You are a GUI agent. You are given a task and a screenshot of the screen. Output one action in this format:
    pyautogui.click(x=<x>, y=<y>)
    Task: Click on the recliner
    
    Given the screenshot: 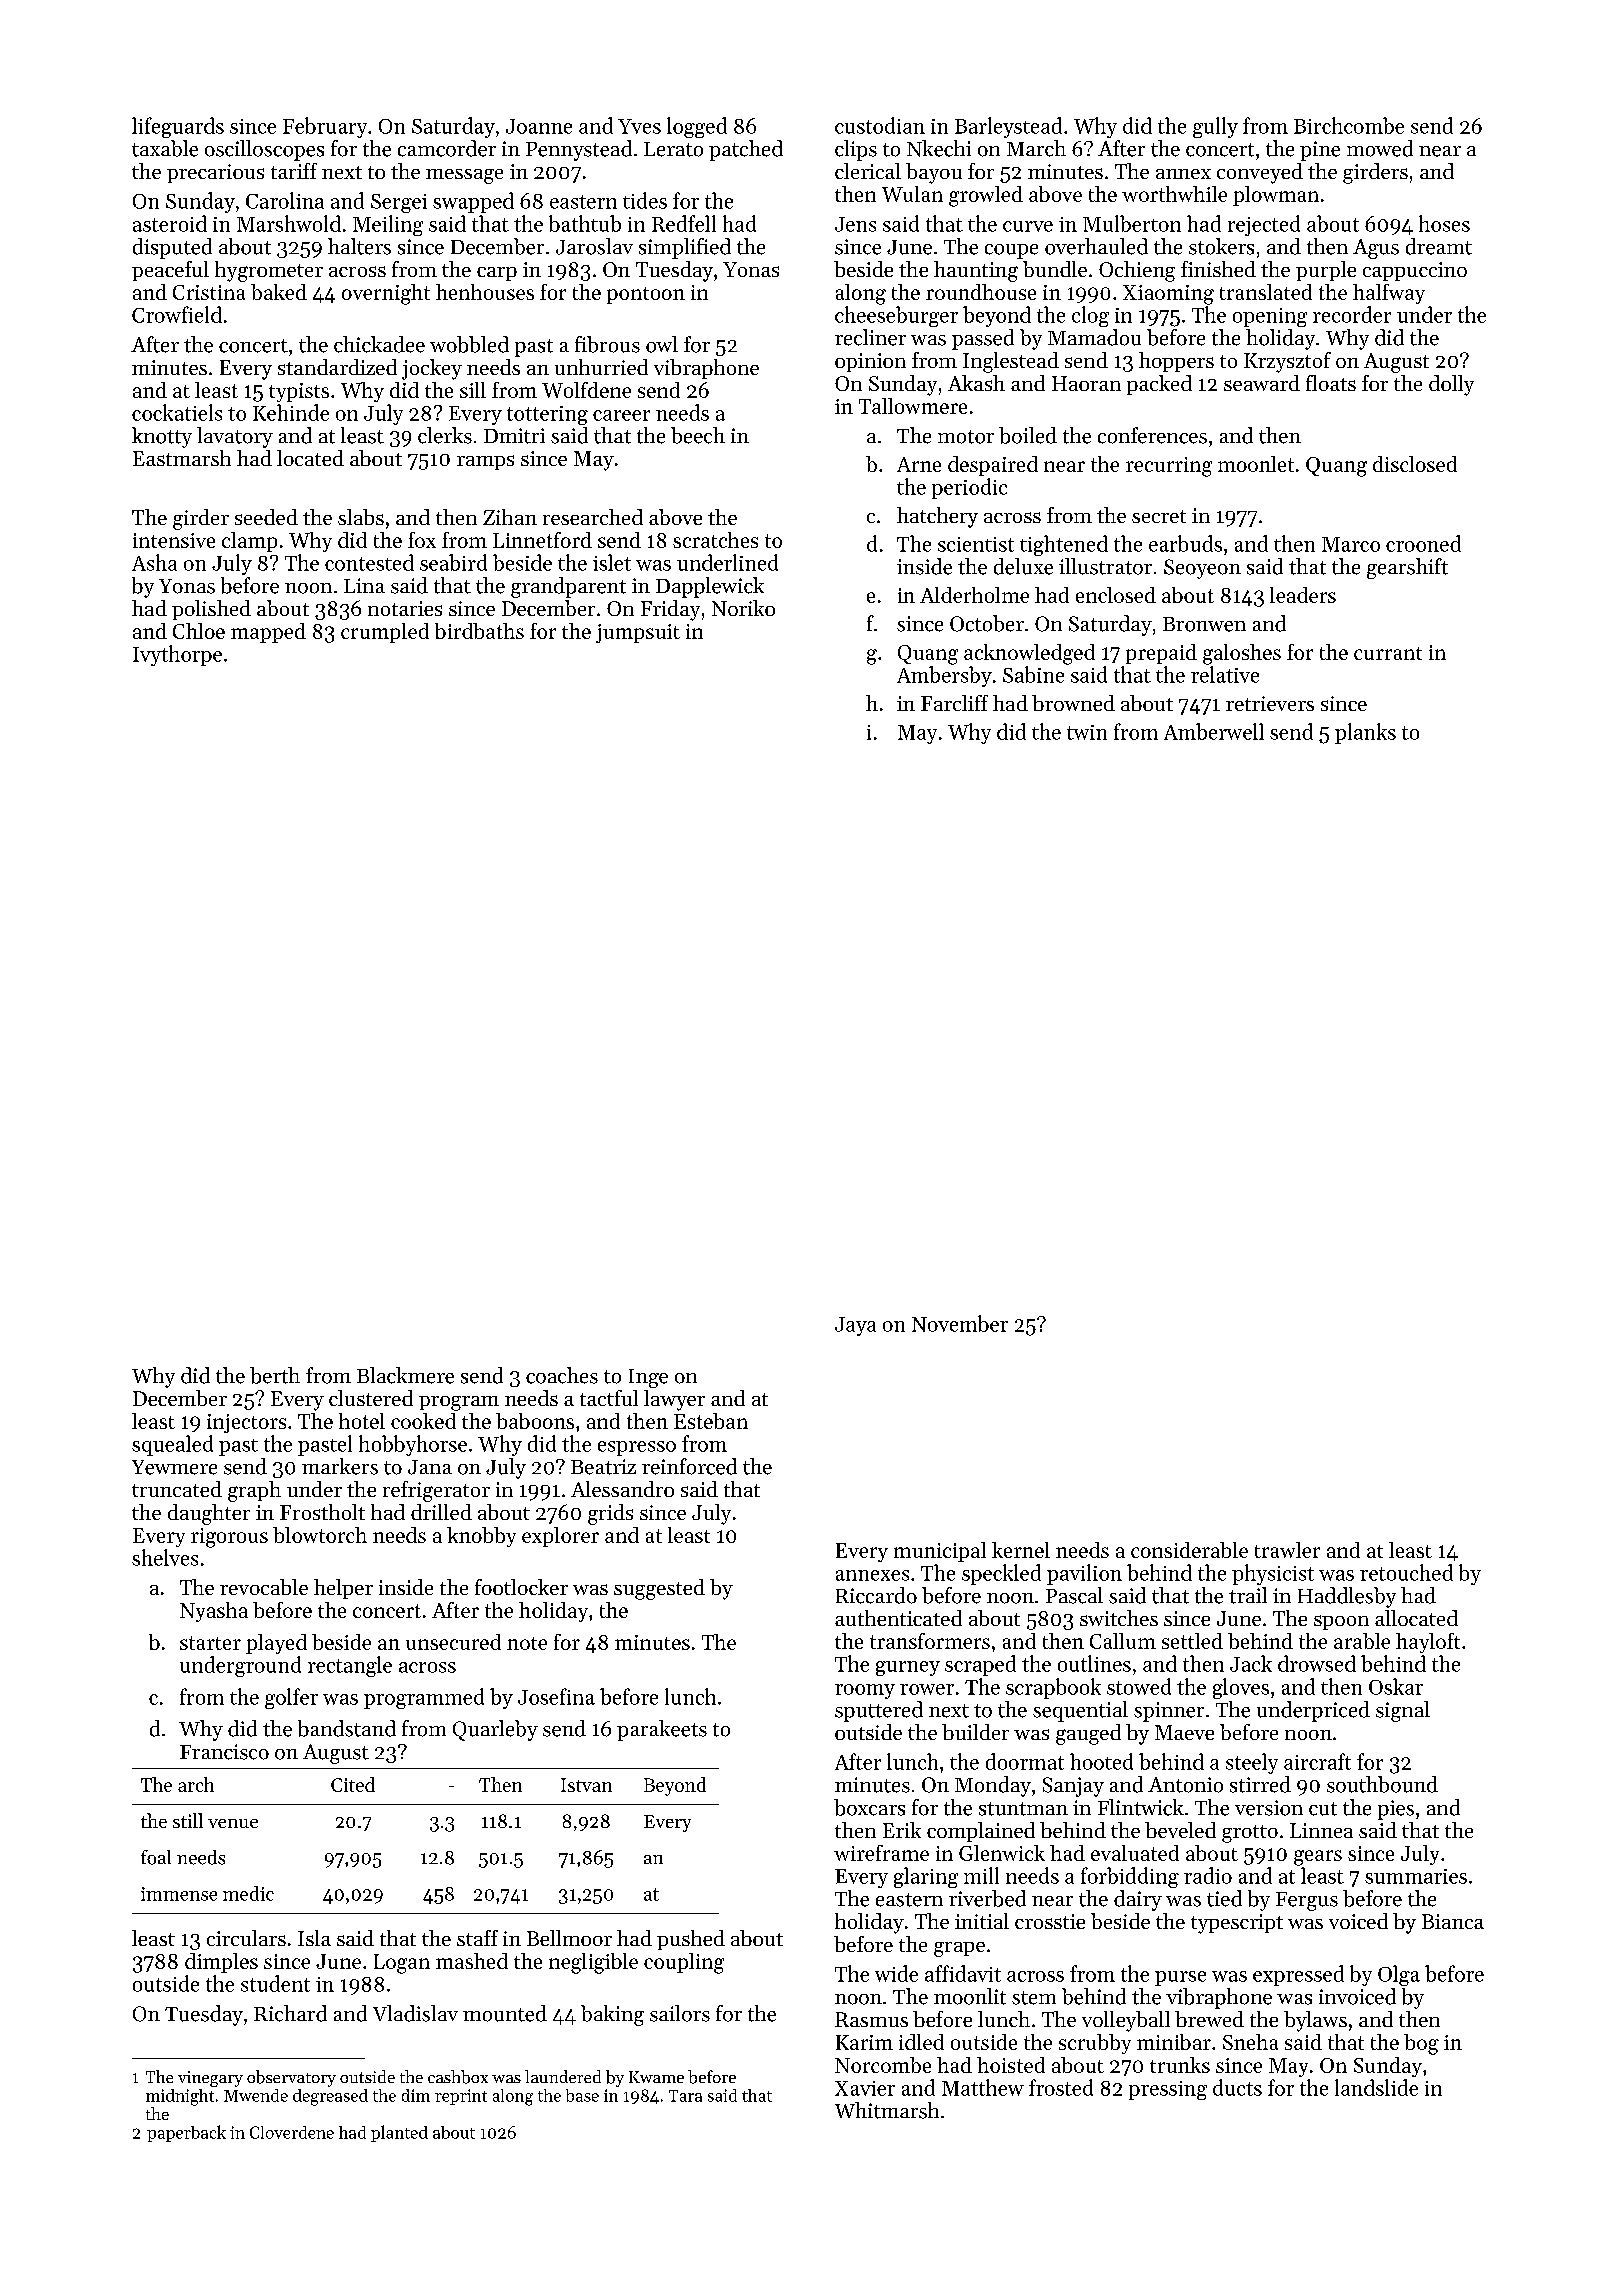 What is the action you would take?
    pyautogui.click(x=870, y=337)
